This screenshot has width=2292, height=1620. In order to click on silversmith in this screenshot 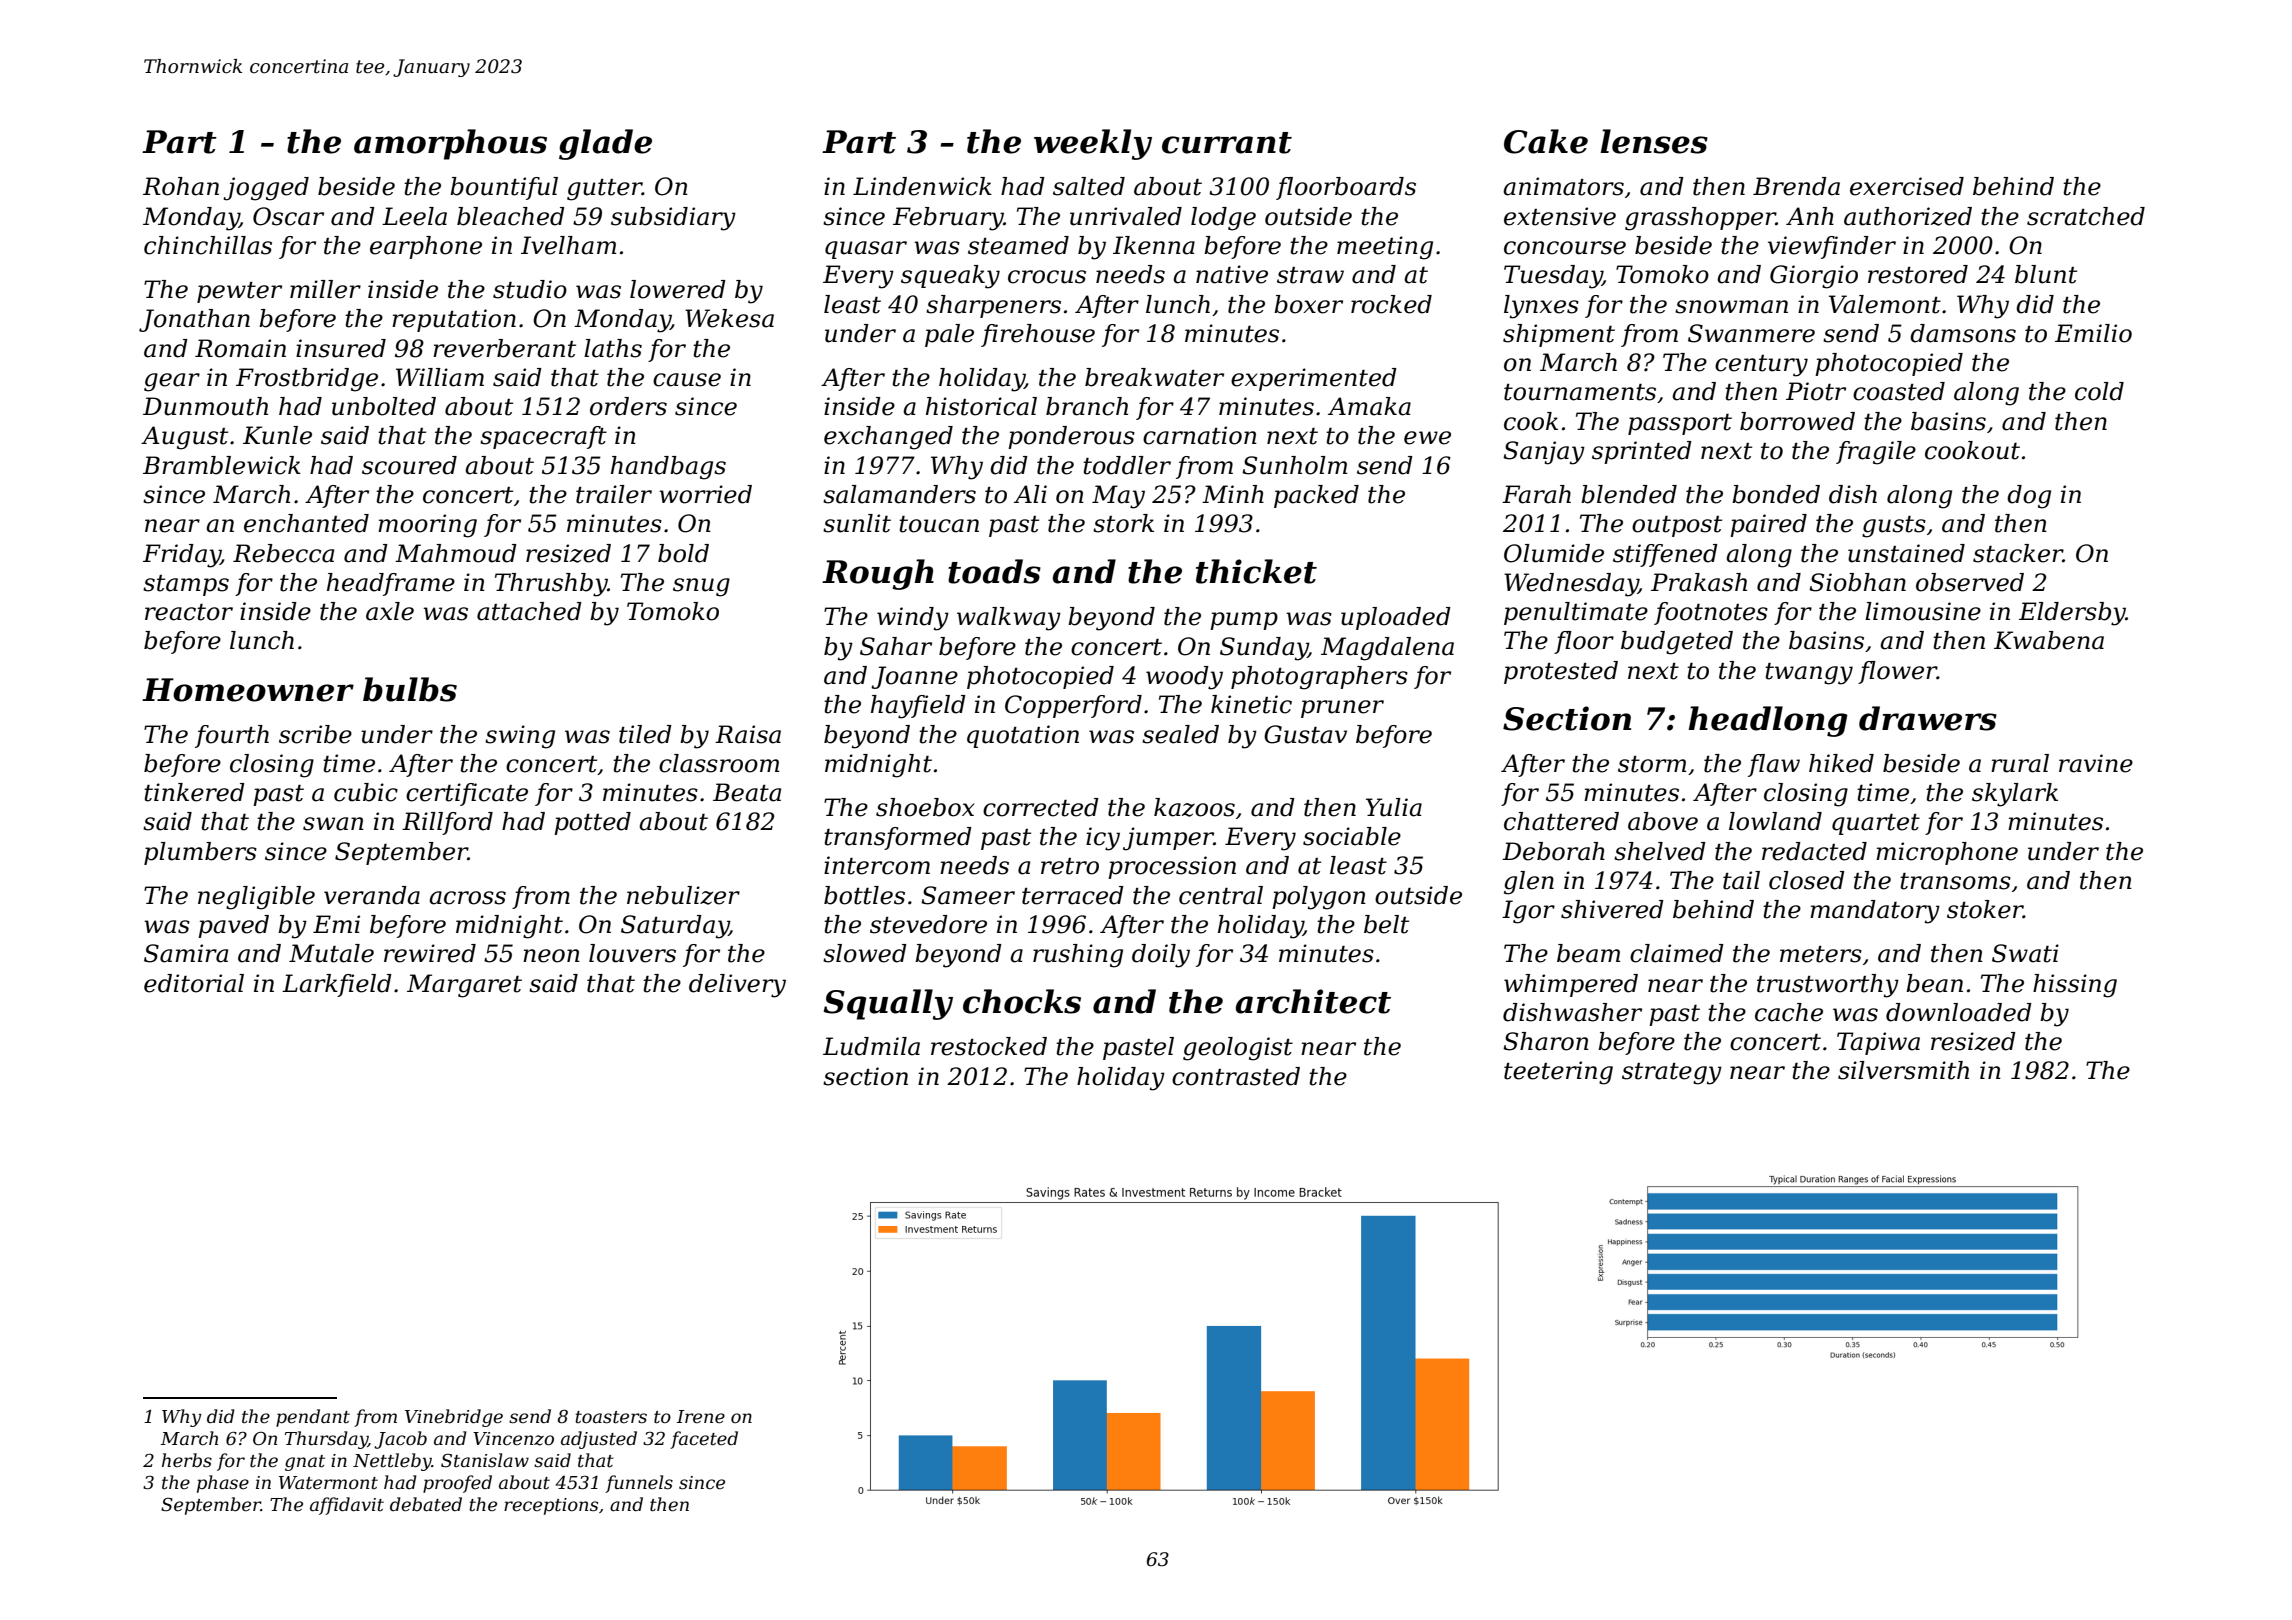, I will do `click(1903, 1070)`.
